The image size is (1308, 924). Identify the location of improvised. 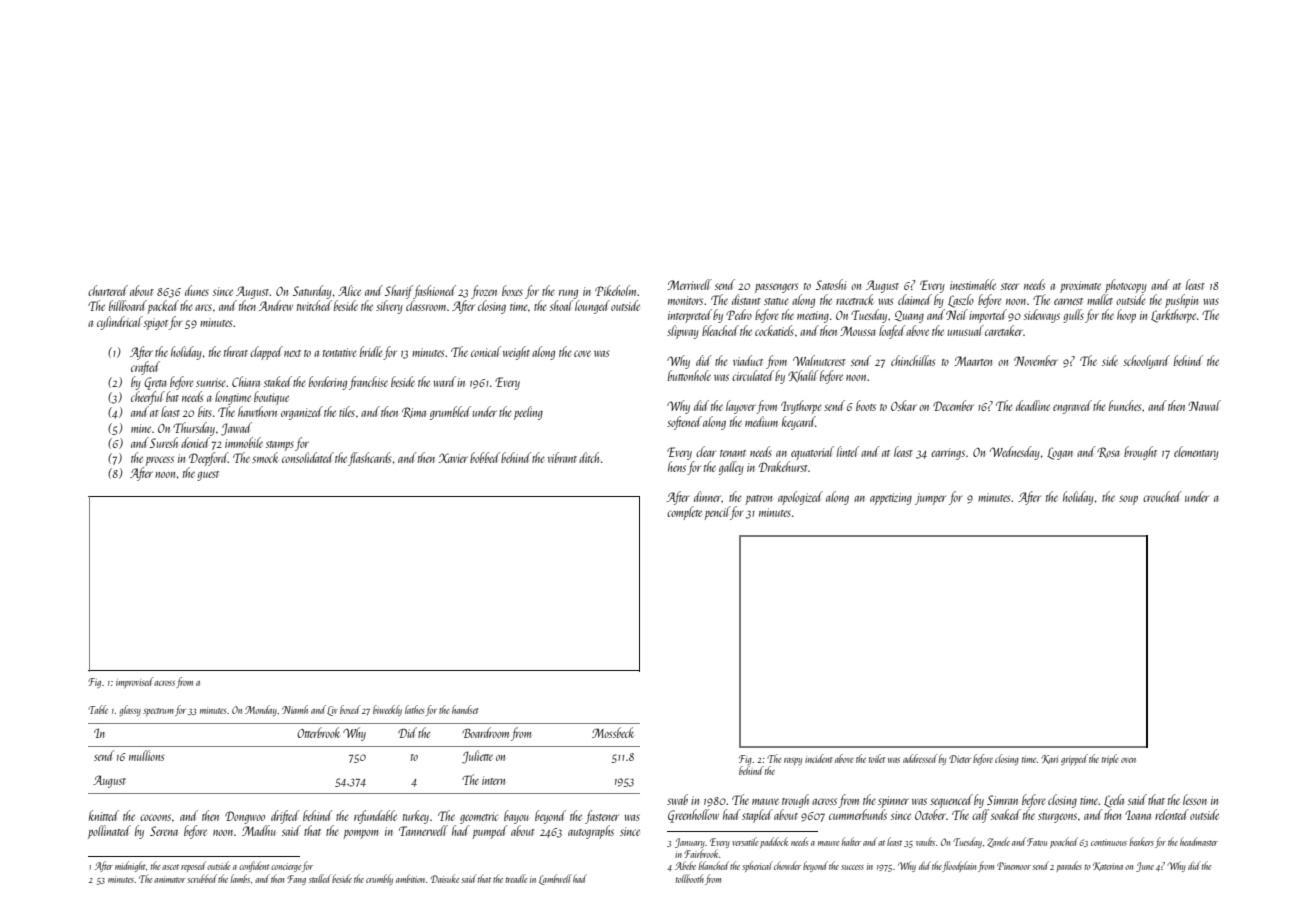
(135, 682).
